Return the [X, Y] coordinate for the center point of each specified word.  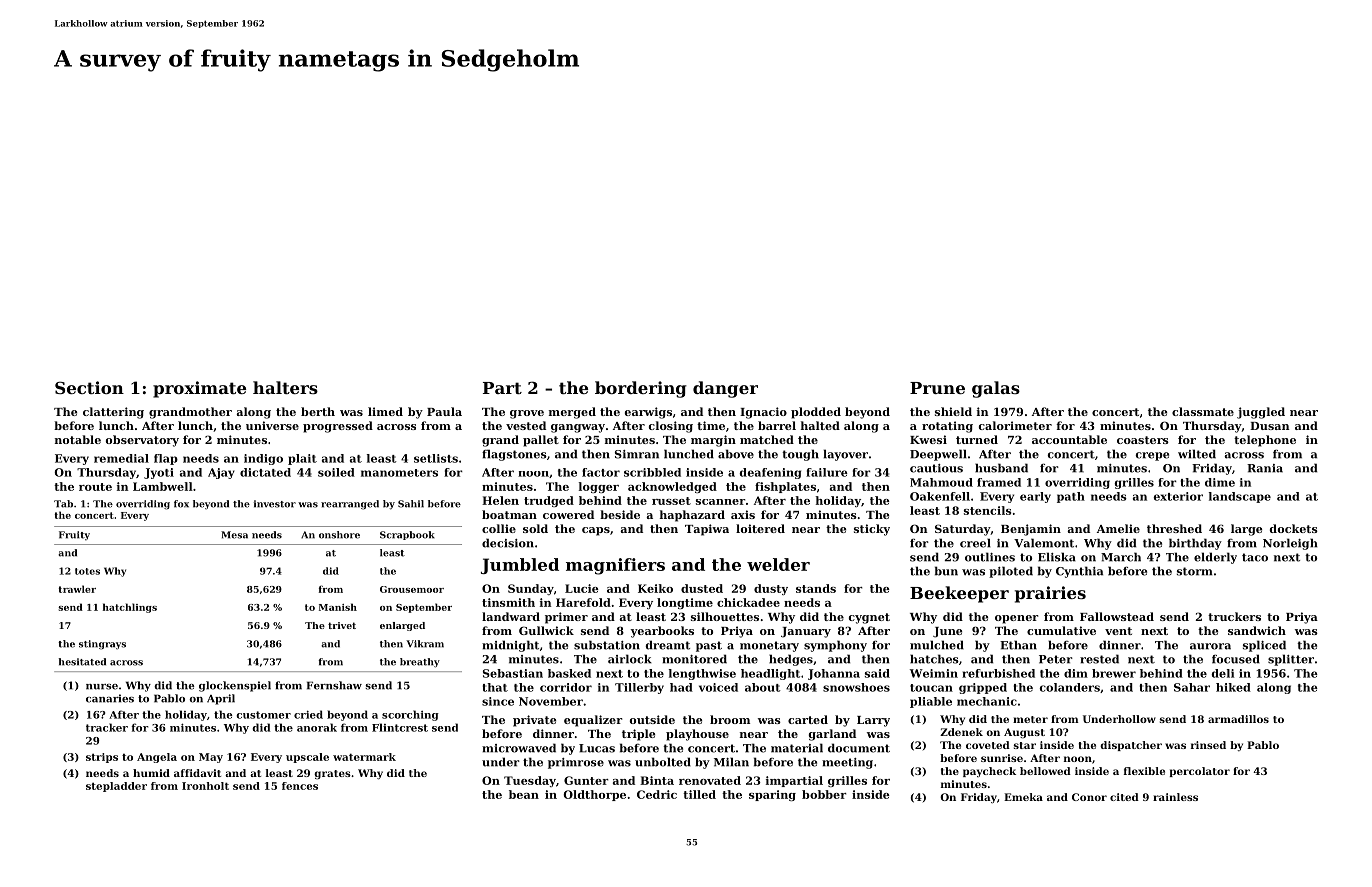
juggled [1261, 413]
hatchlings [130, 608]
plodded [816, 413]
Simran [637, 454]
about [763, 687]
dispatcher [1131, 746]
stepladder [116, 787]
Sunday [531, 589]
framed [999, 482]
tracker [107, 727]
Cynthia [1079, 572]
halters [285, 387]
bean [524, 794]
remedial [121, 458]
